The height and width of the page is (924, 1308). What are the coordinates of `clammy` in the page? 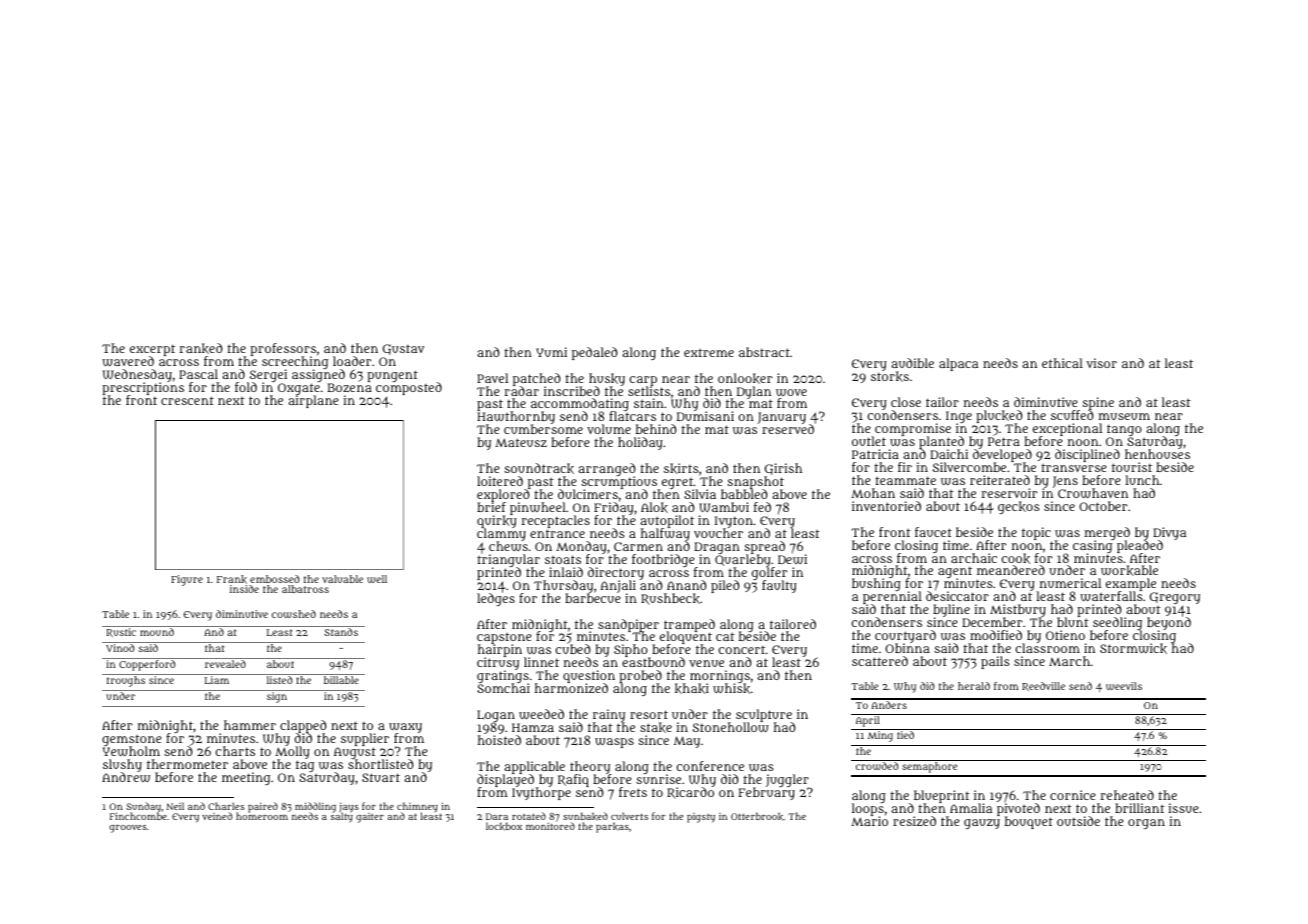 It's located at (501, 535).
